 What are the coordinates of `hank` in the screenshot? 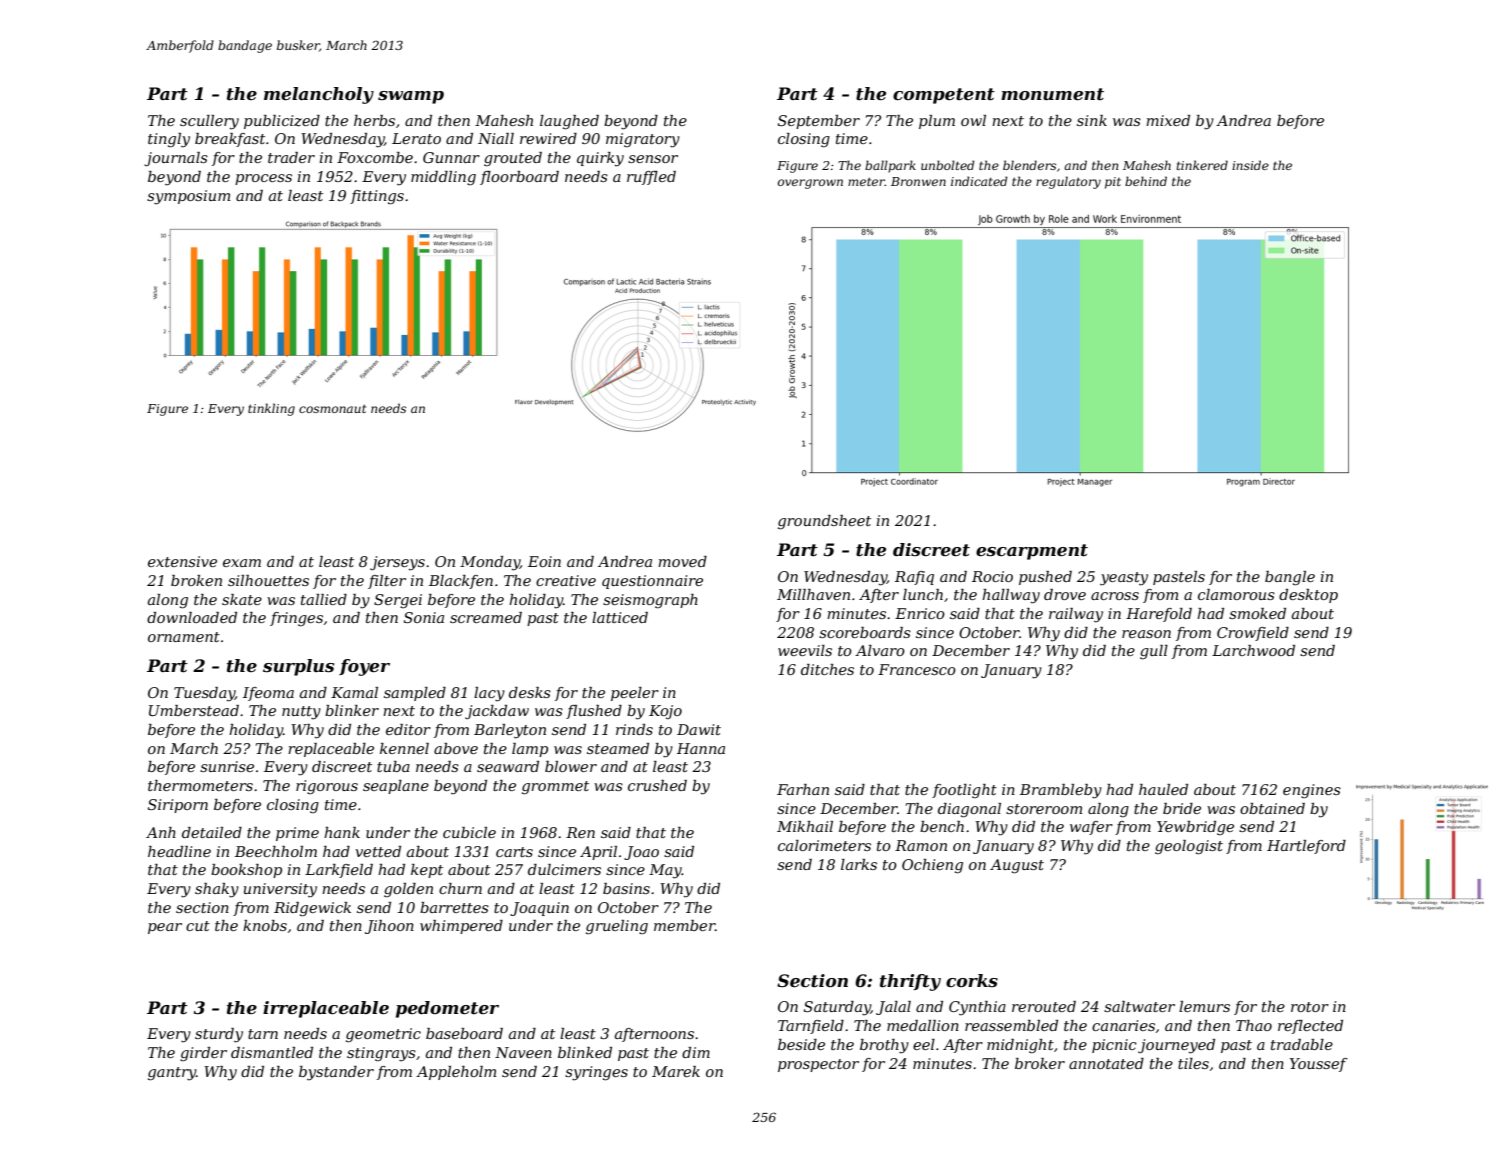 It's located at (342, 832).
